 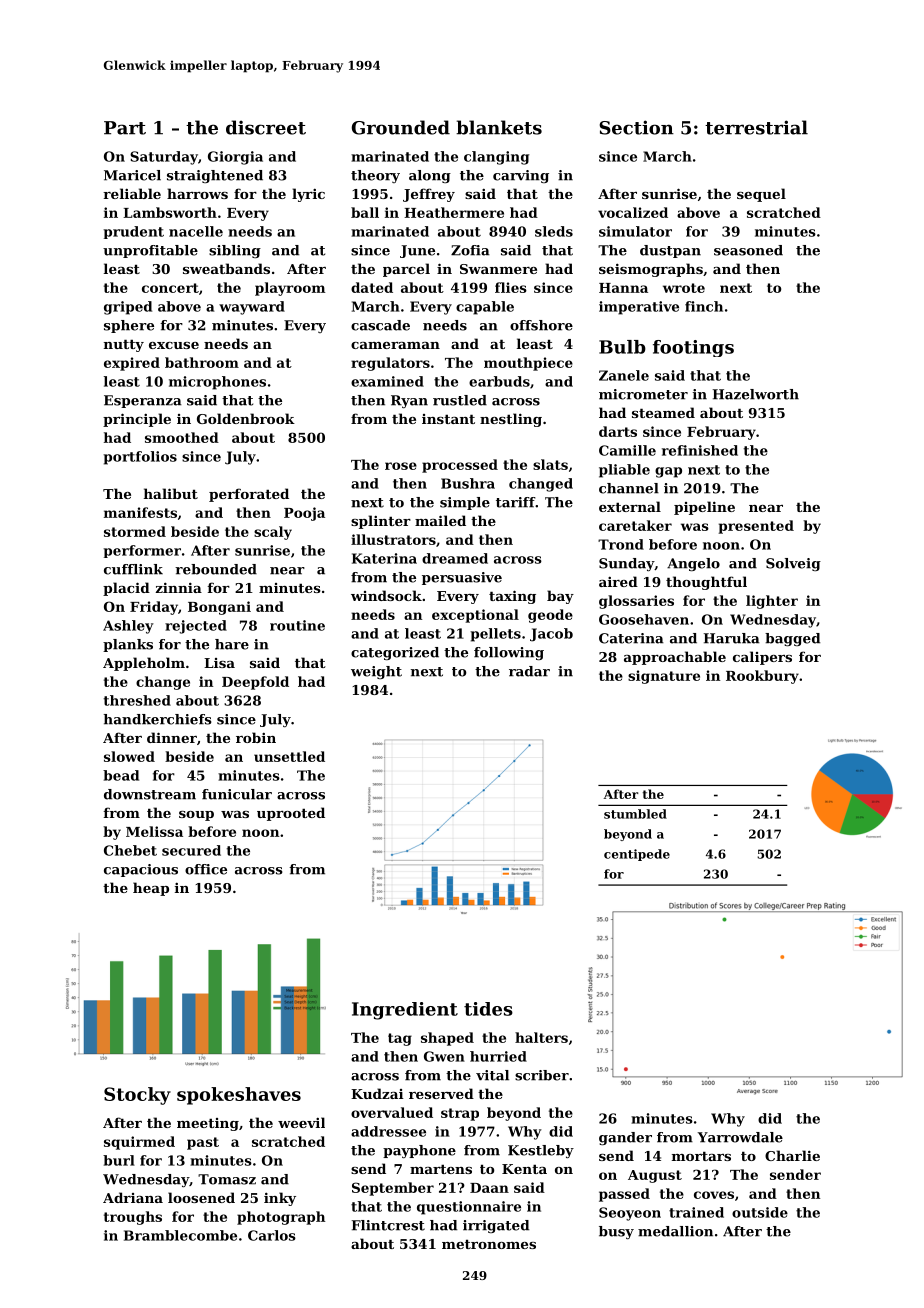 I want to click on Yarrowdale, so click(x=740, y=1137).
